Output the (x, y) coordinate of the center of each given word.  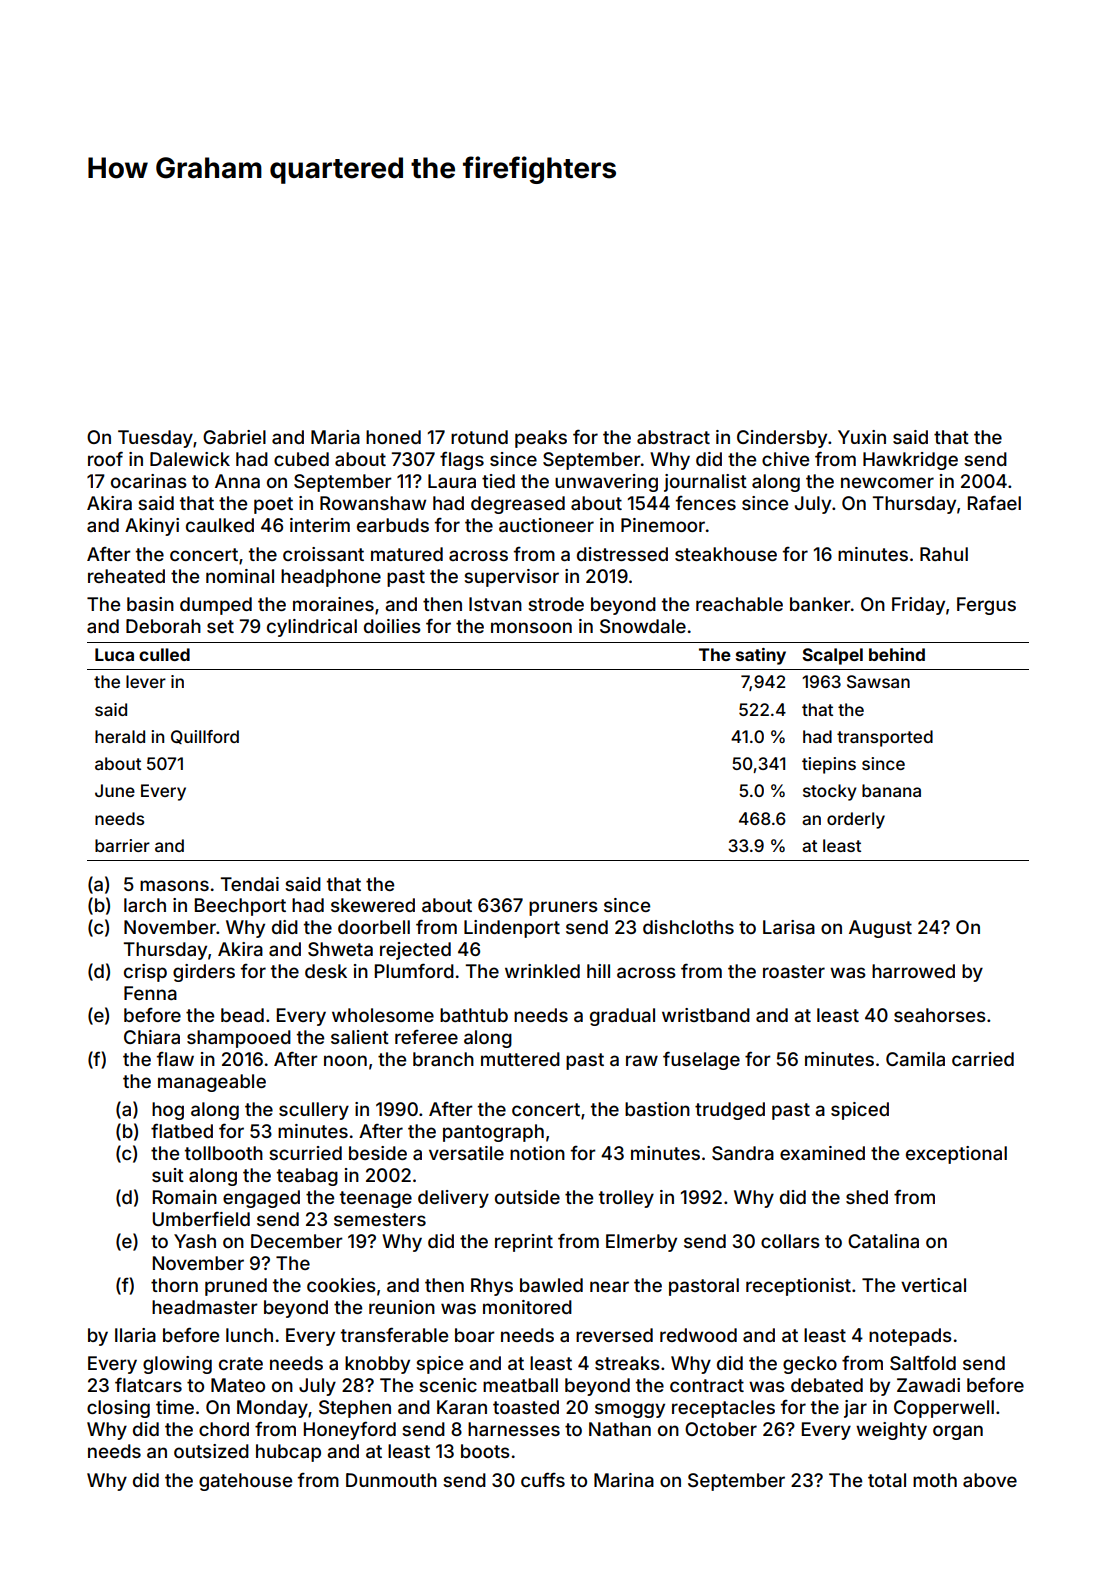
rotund (479, 437)
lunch (249, 1335)
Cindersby (782, 439)
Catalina (883, 1241)
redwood (698, 1335)
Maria (335, 437)
